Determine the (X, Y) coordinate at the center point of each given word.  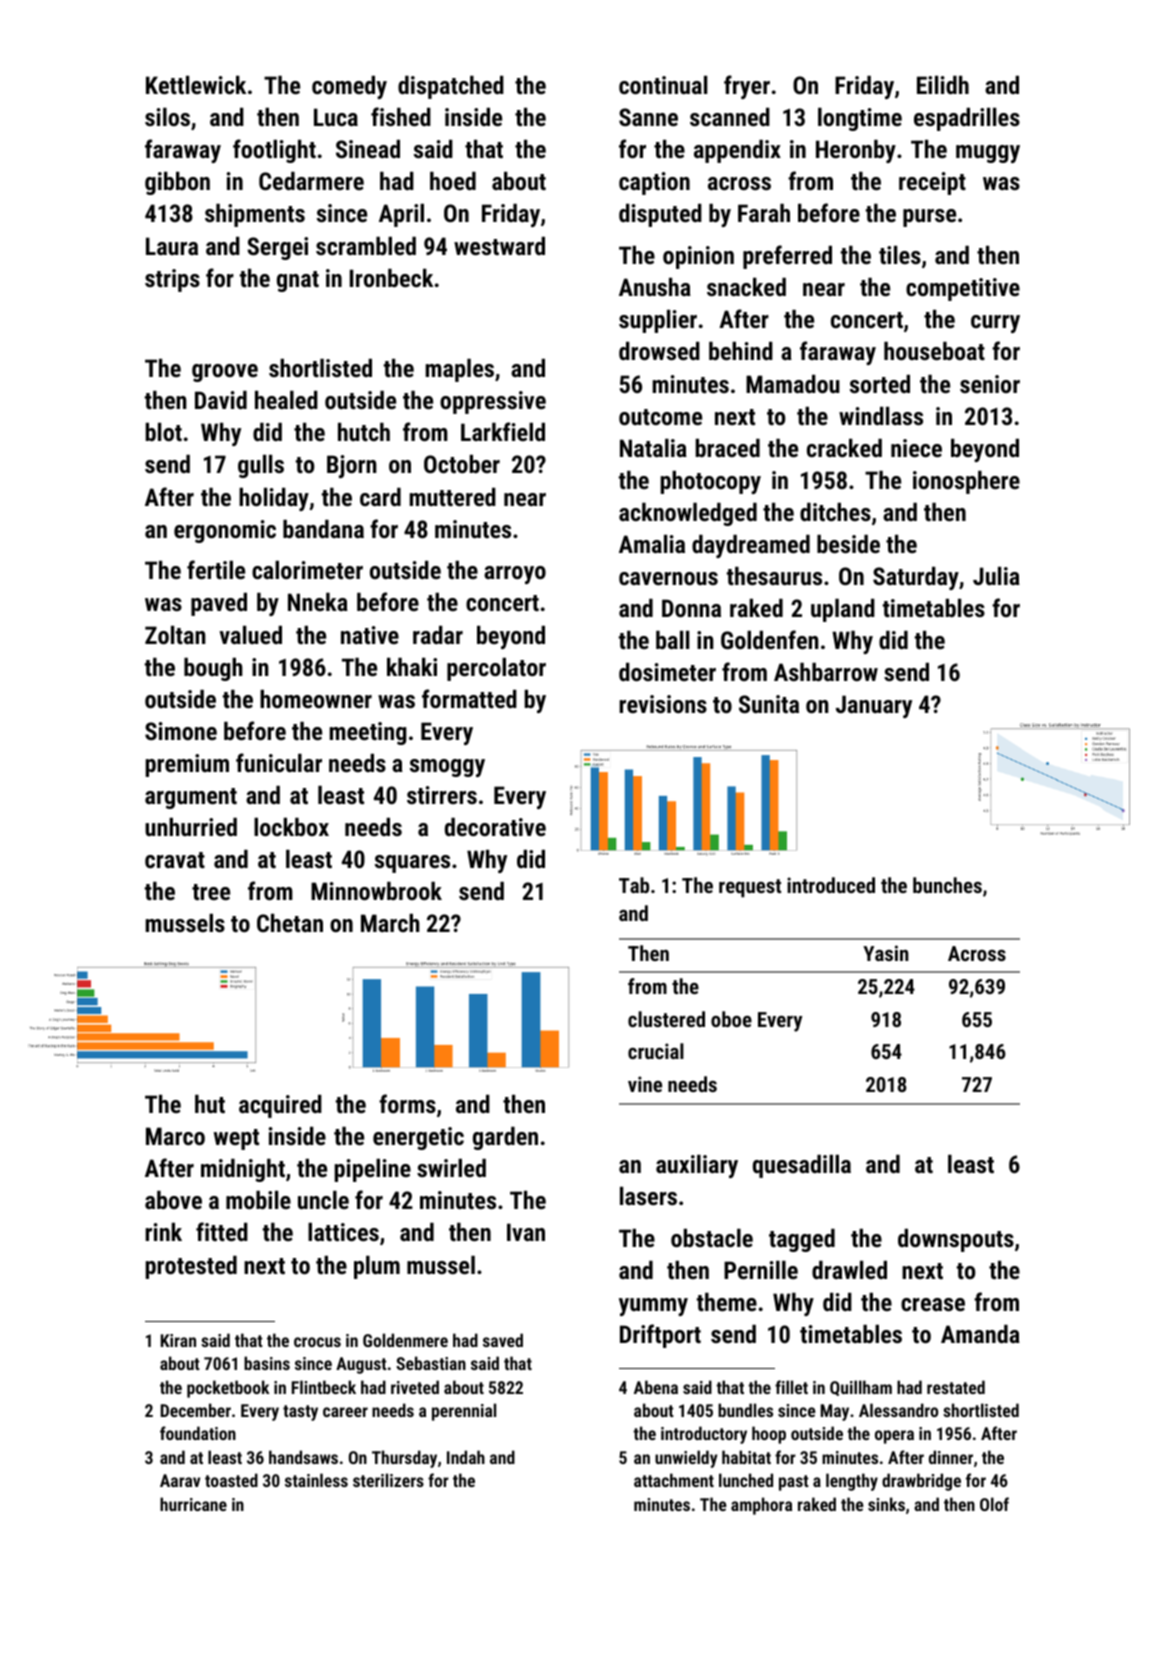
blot (163, 432)
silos (167, 117)
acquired (280, 1106)
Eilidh (943, 85)
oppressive (493, 402)
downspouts (956, 1240)
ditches (835, 512)
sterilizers (388, 1480)
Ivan (526, 1232)
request (750, 888)
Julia (996, 576)
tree (211, 892)
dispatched (451, 87)
